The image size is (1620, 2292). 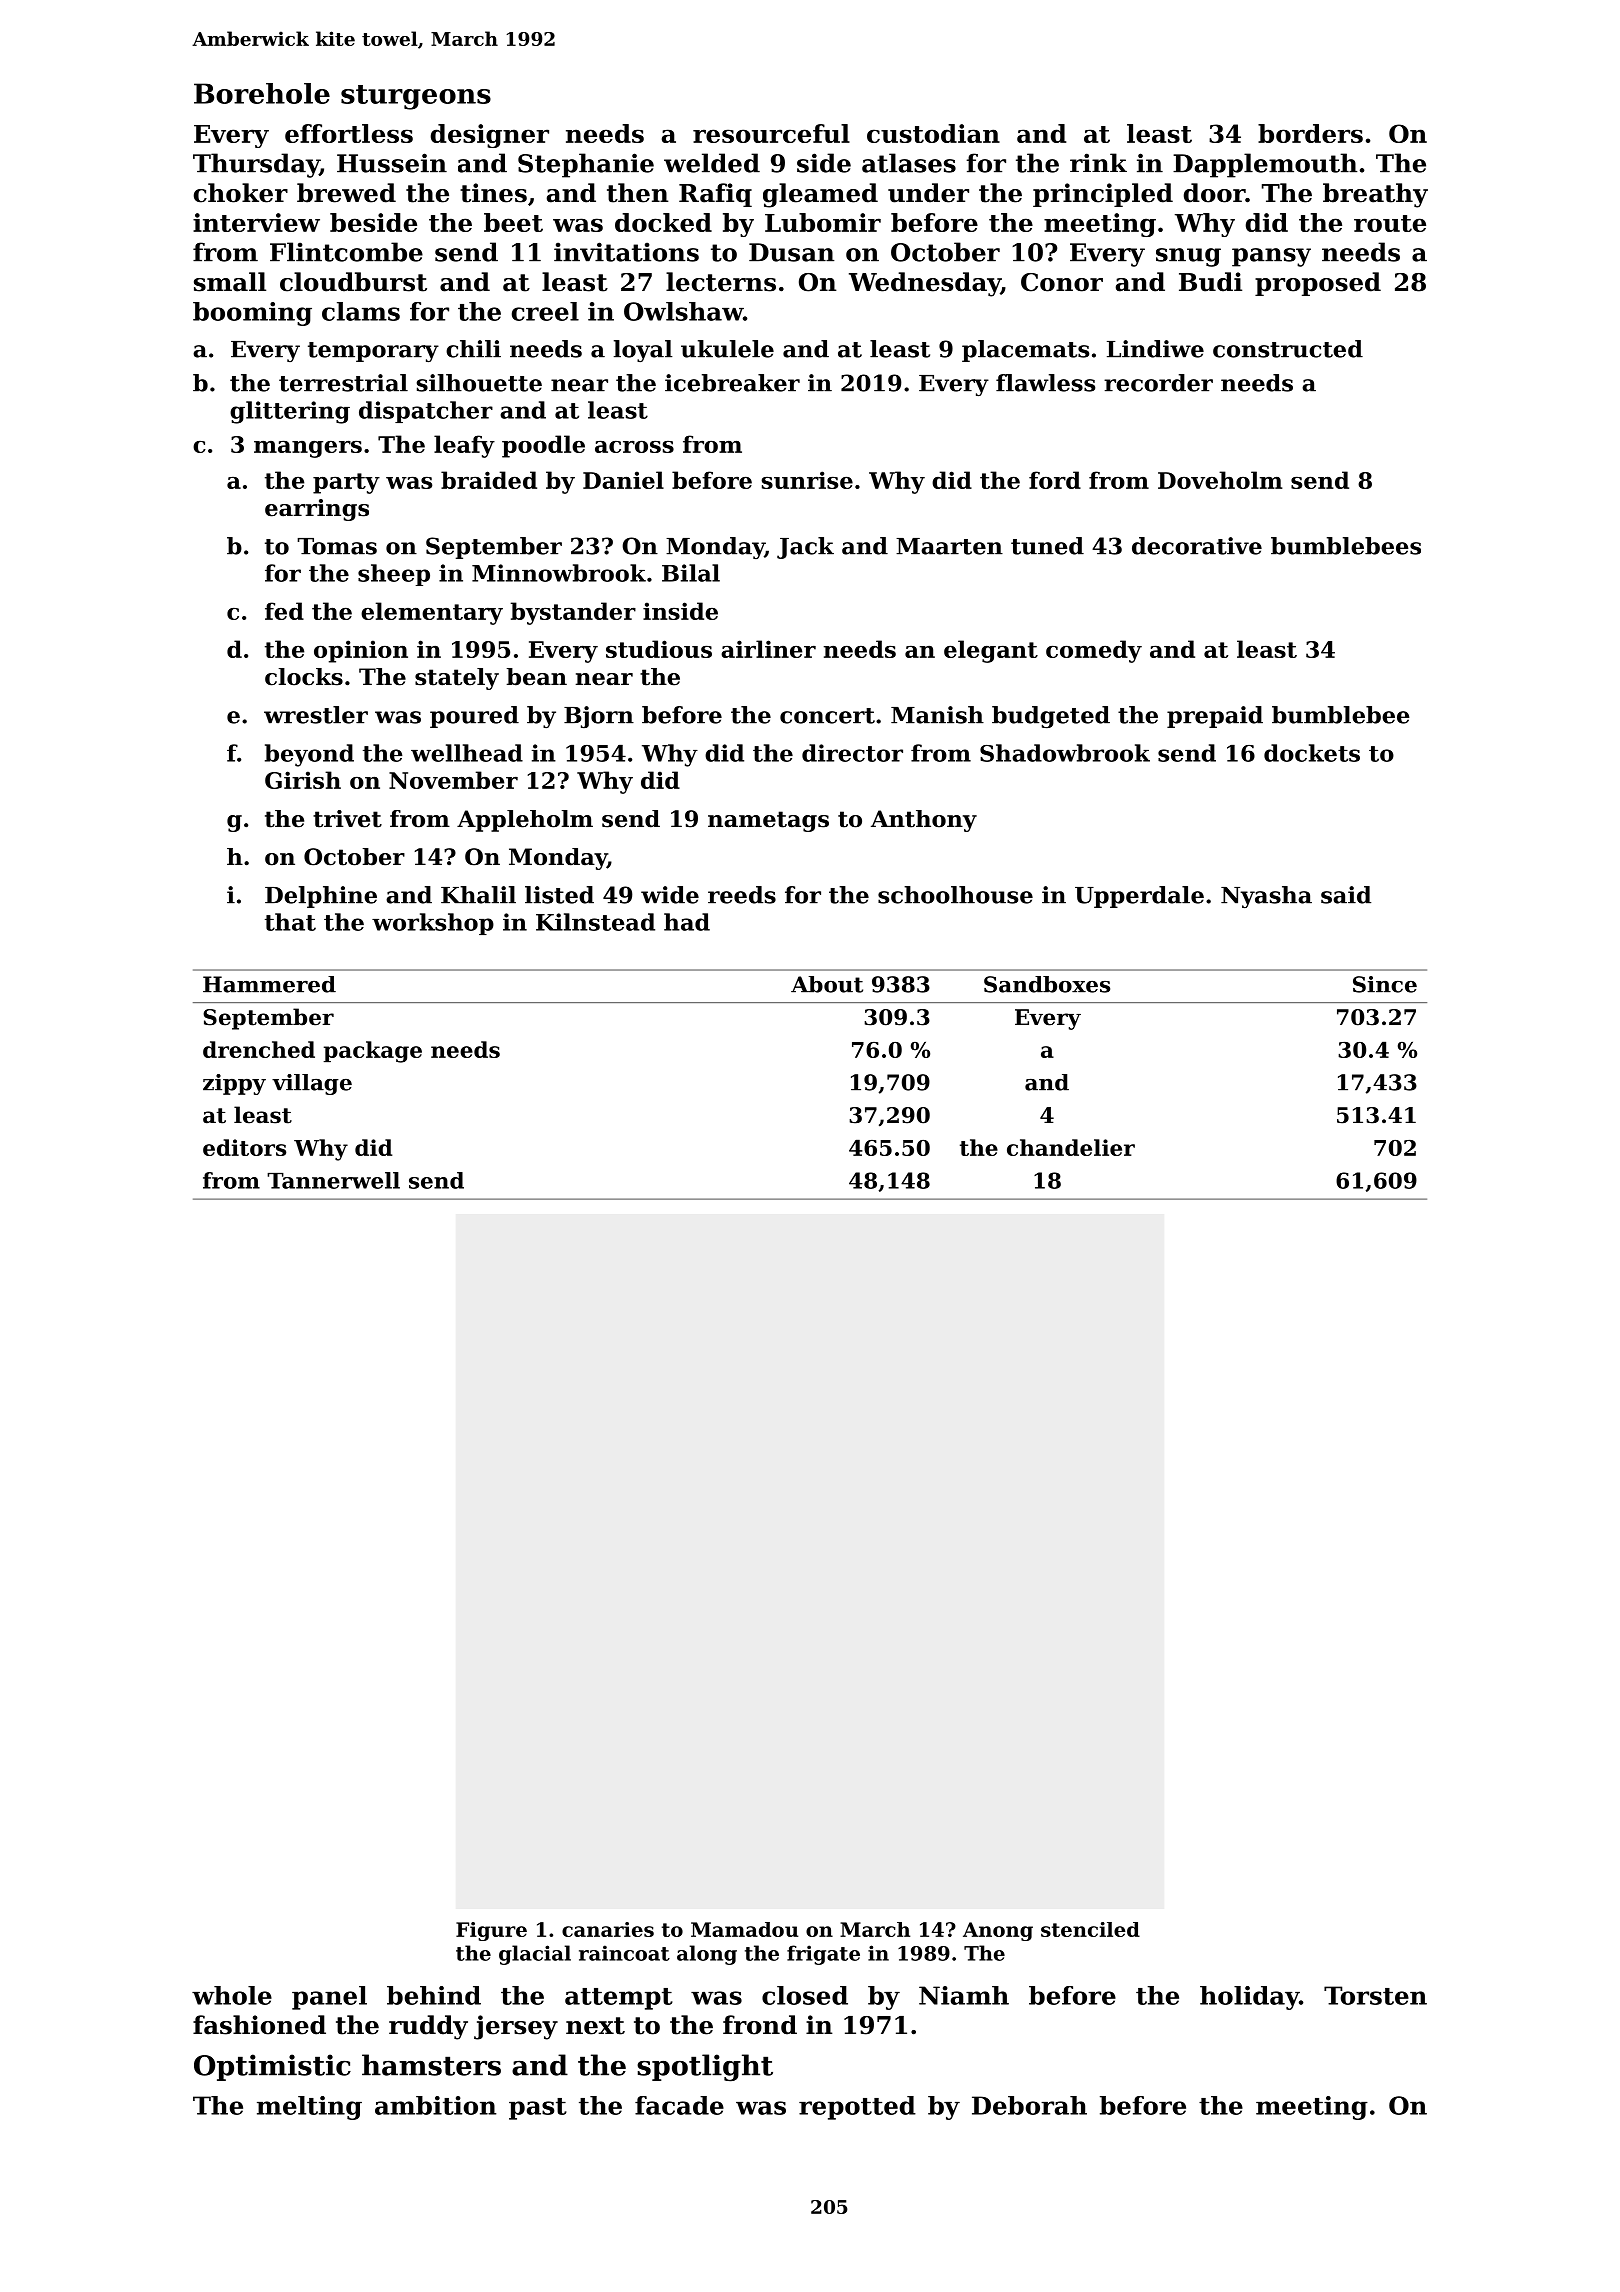 I want to click on facade, so click(x=679, y=2105).
